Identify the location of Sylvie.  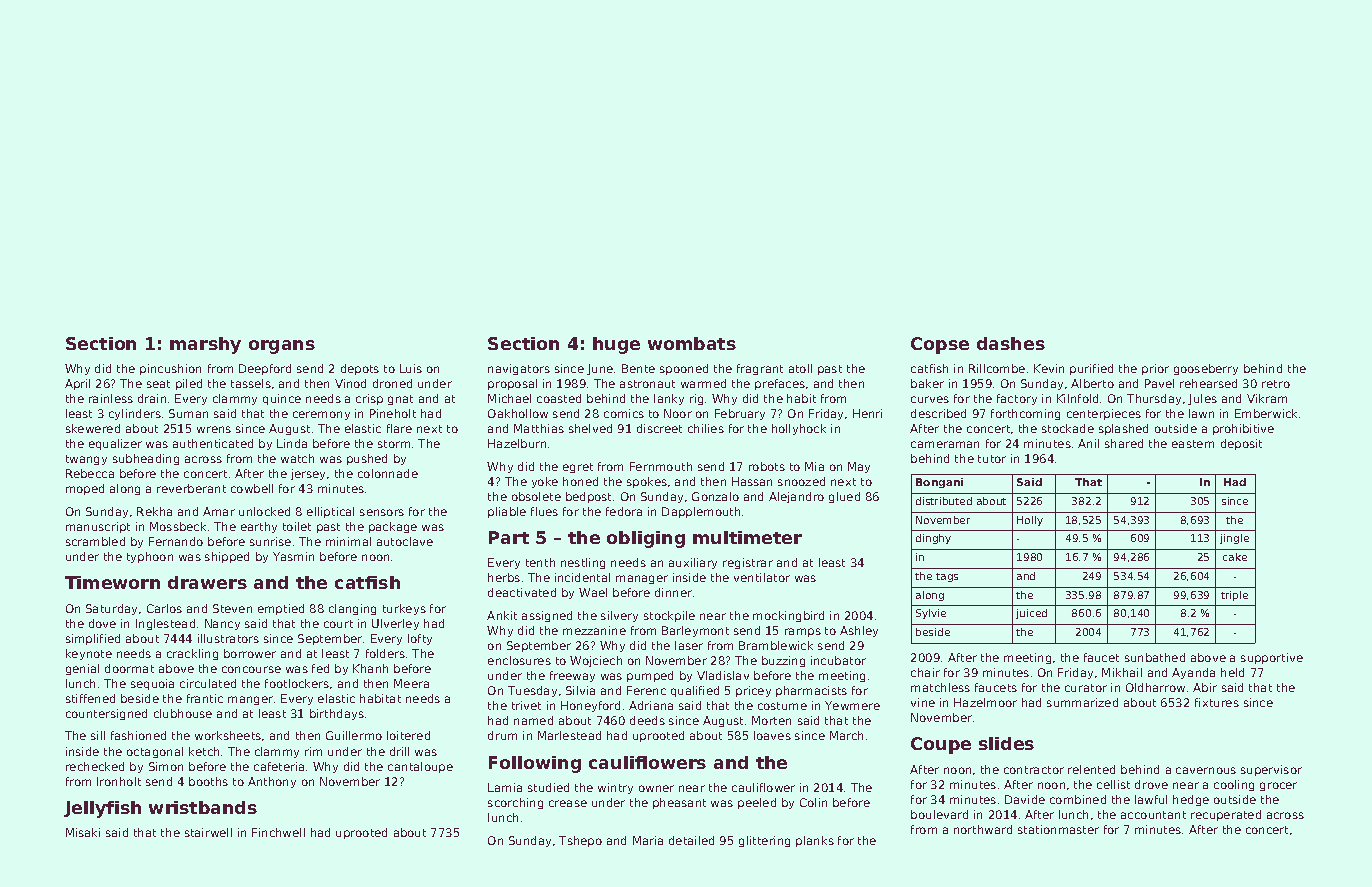
(931, 614).
